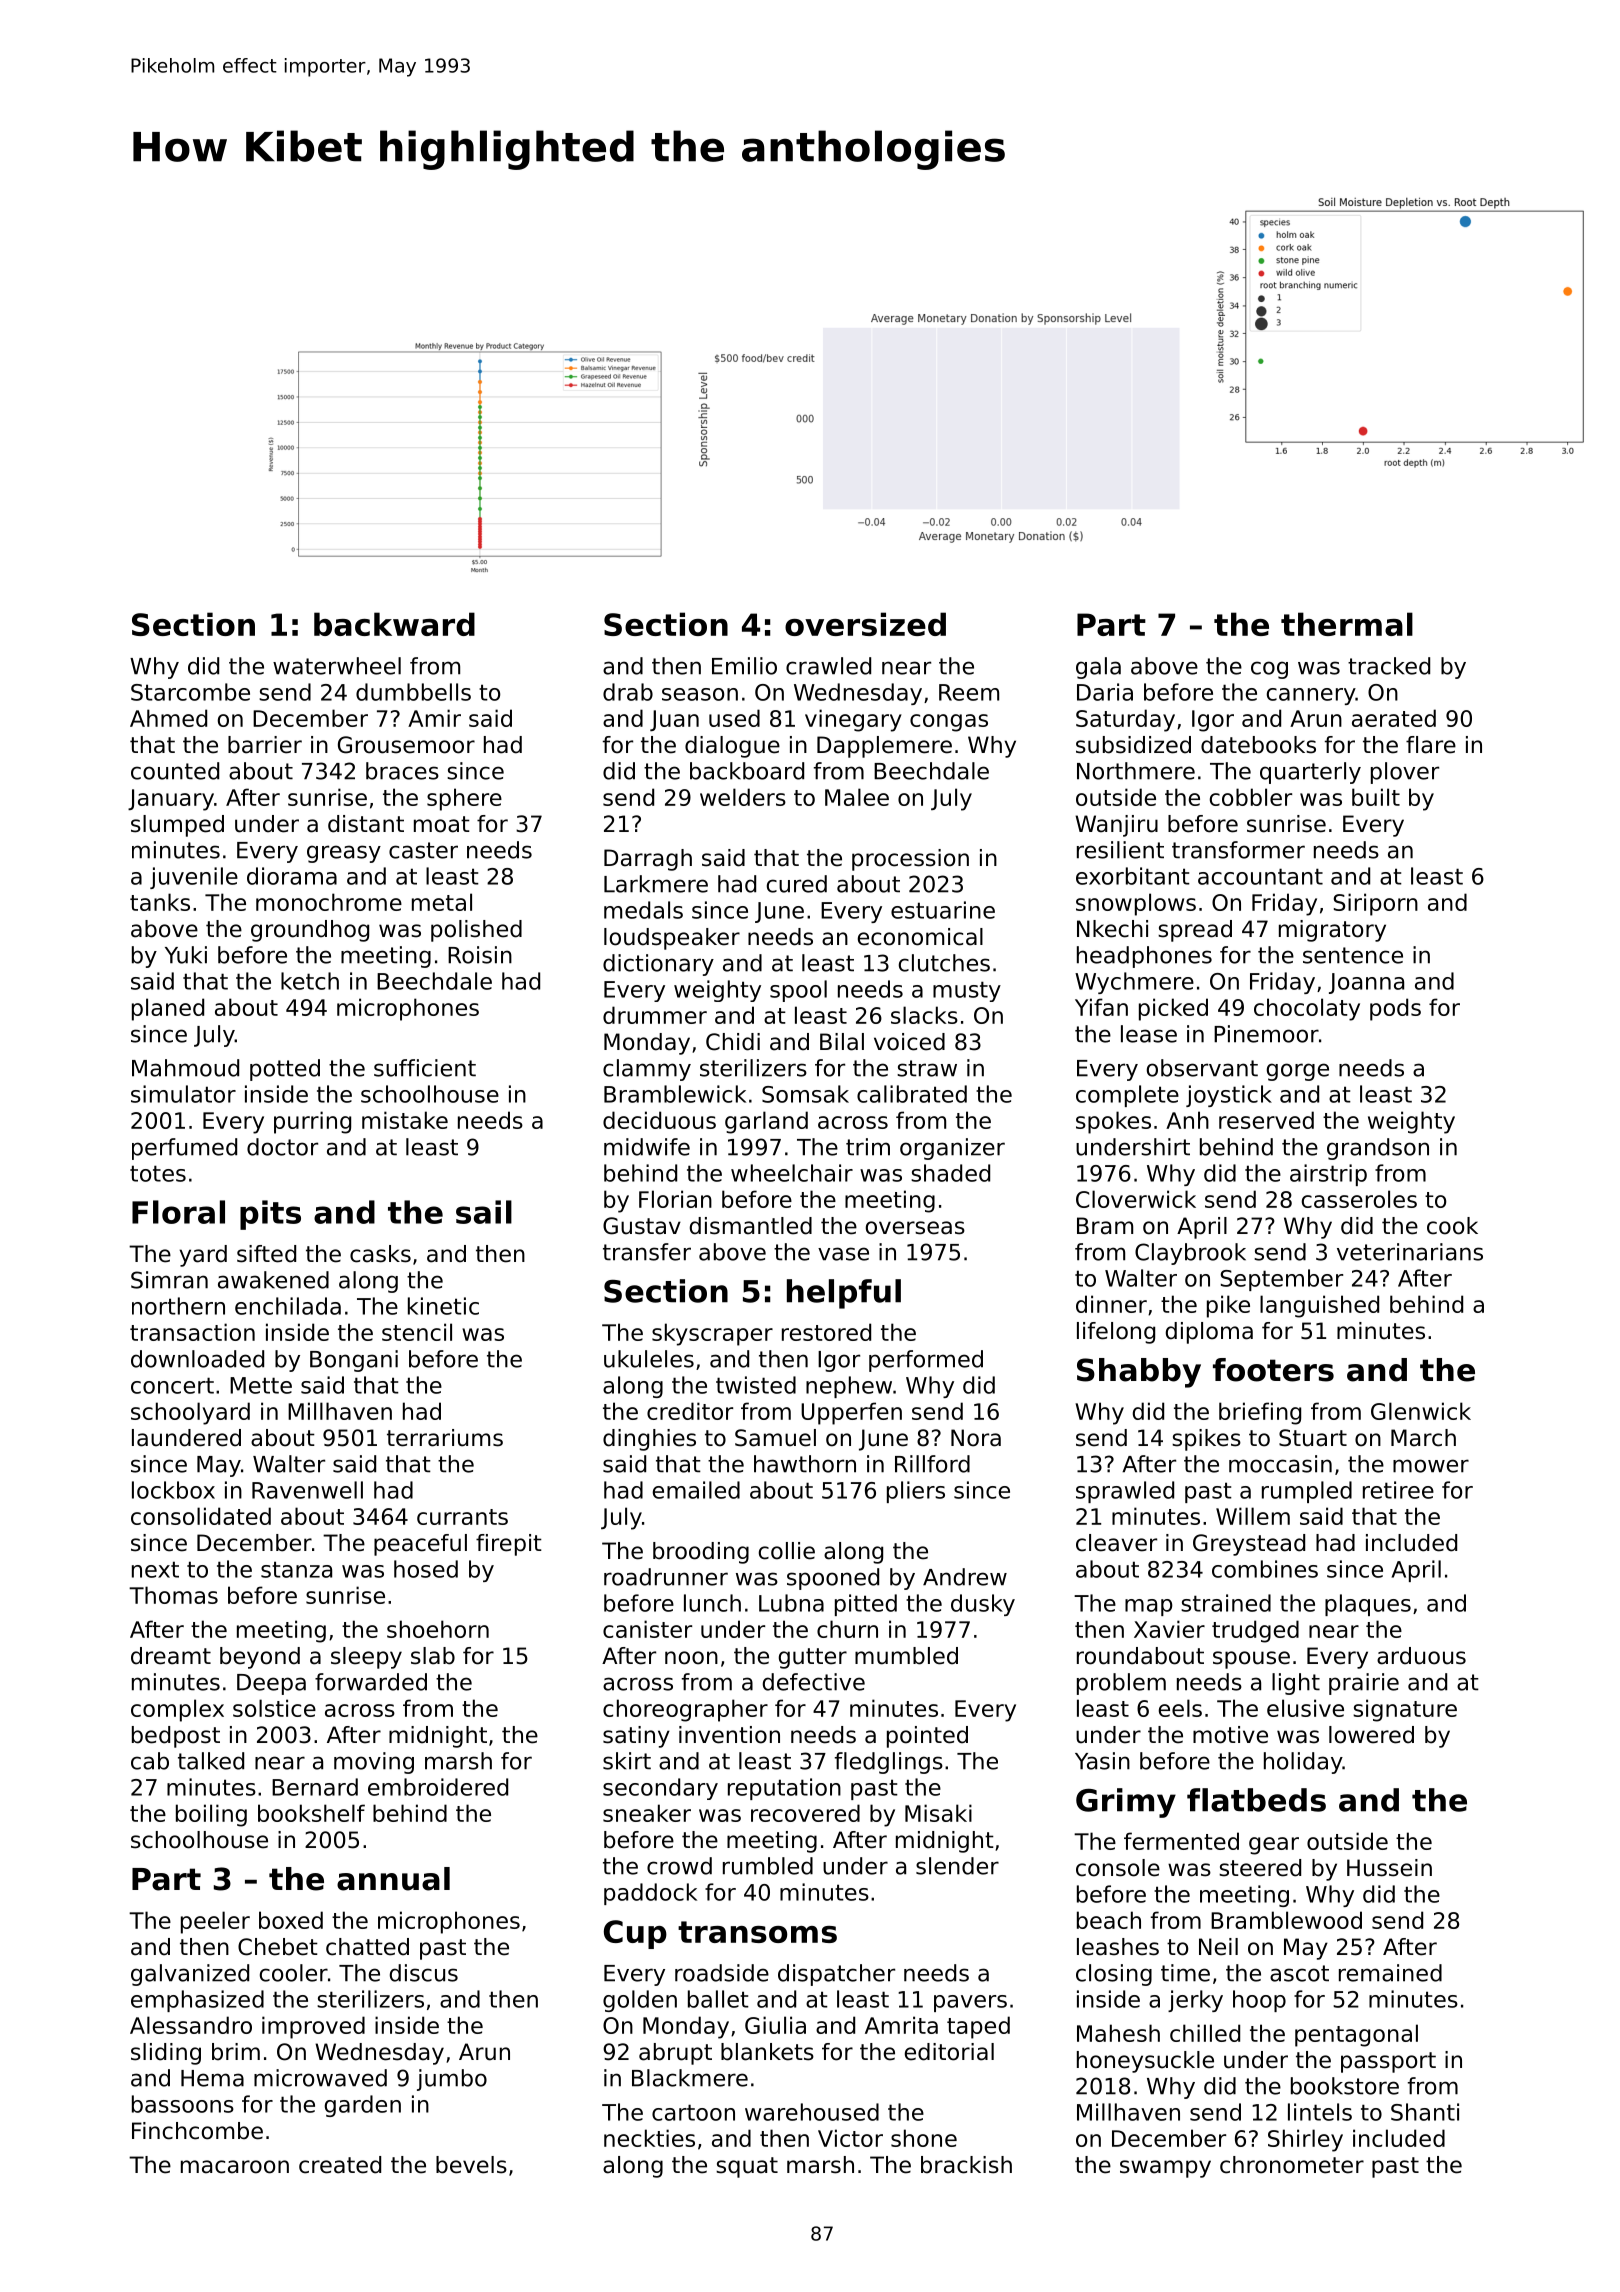 The width and height of the image is (1620, 2292). What do you see at coordinates (1144, 957) in the image?
I see `headphones` at bounding box center [1144, 957].
